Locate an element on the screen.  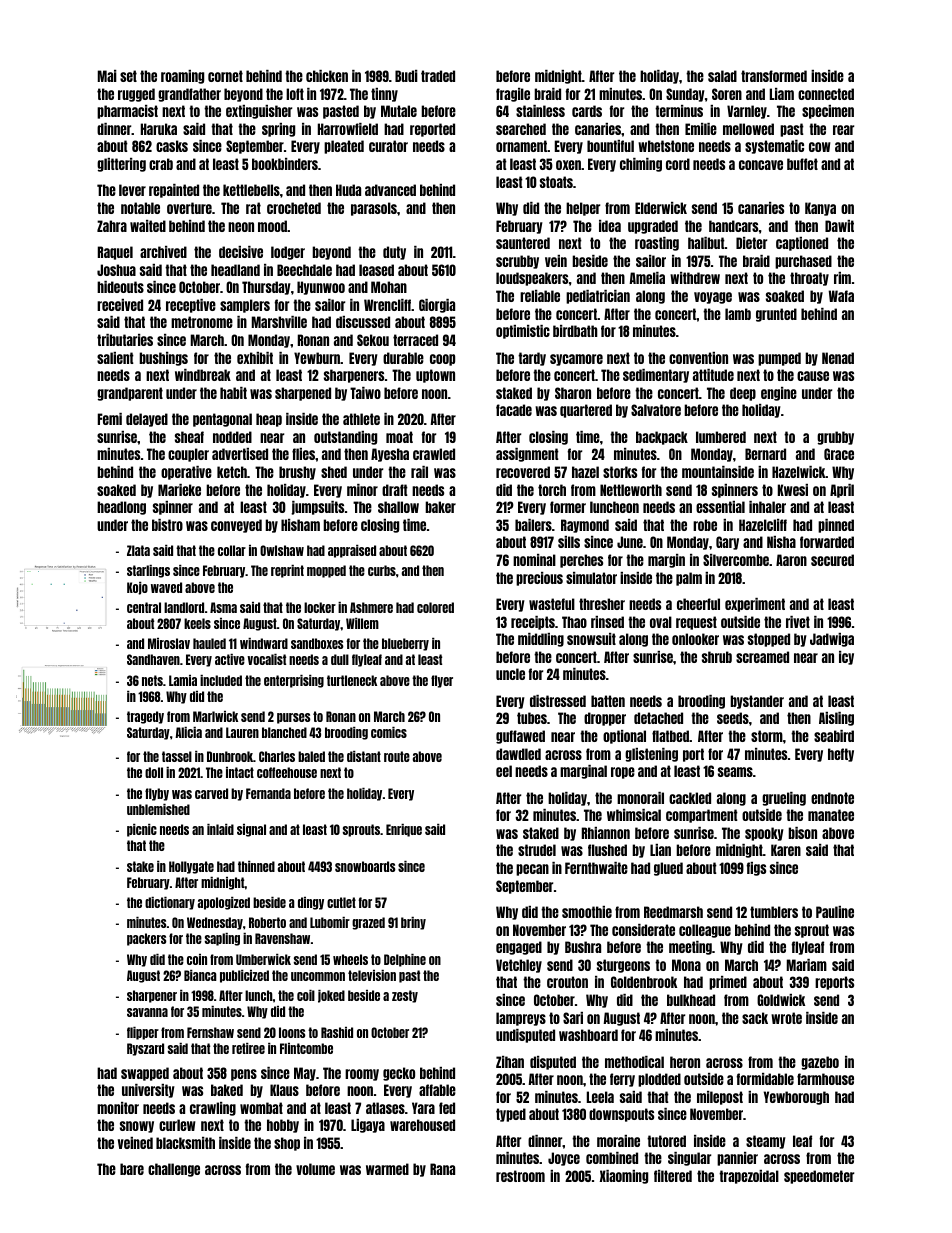
sedimentary is located at coordinates (656, 376).
